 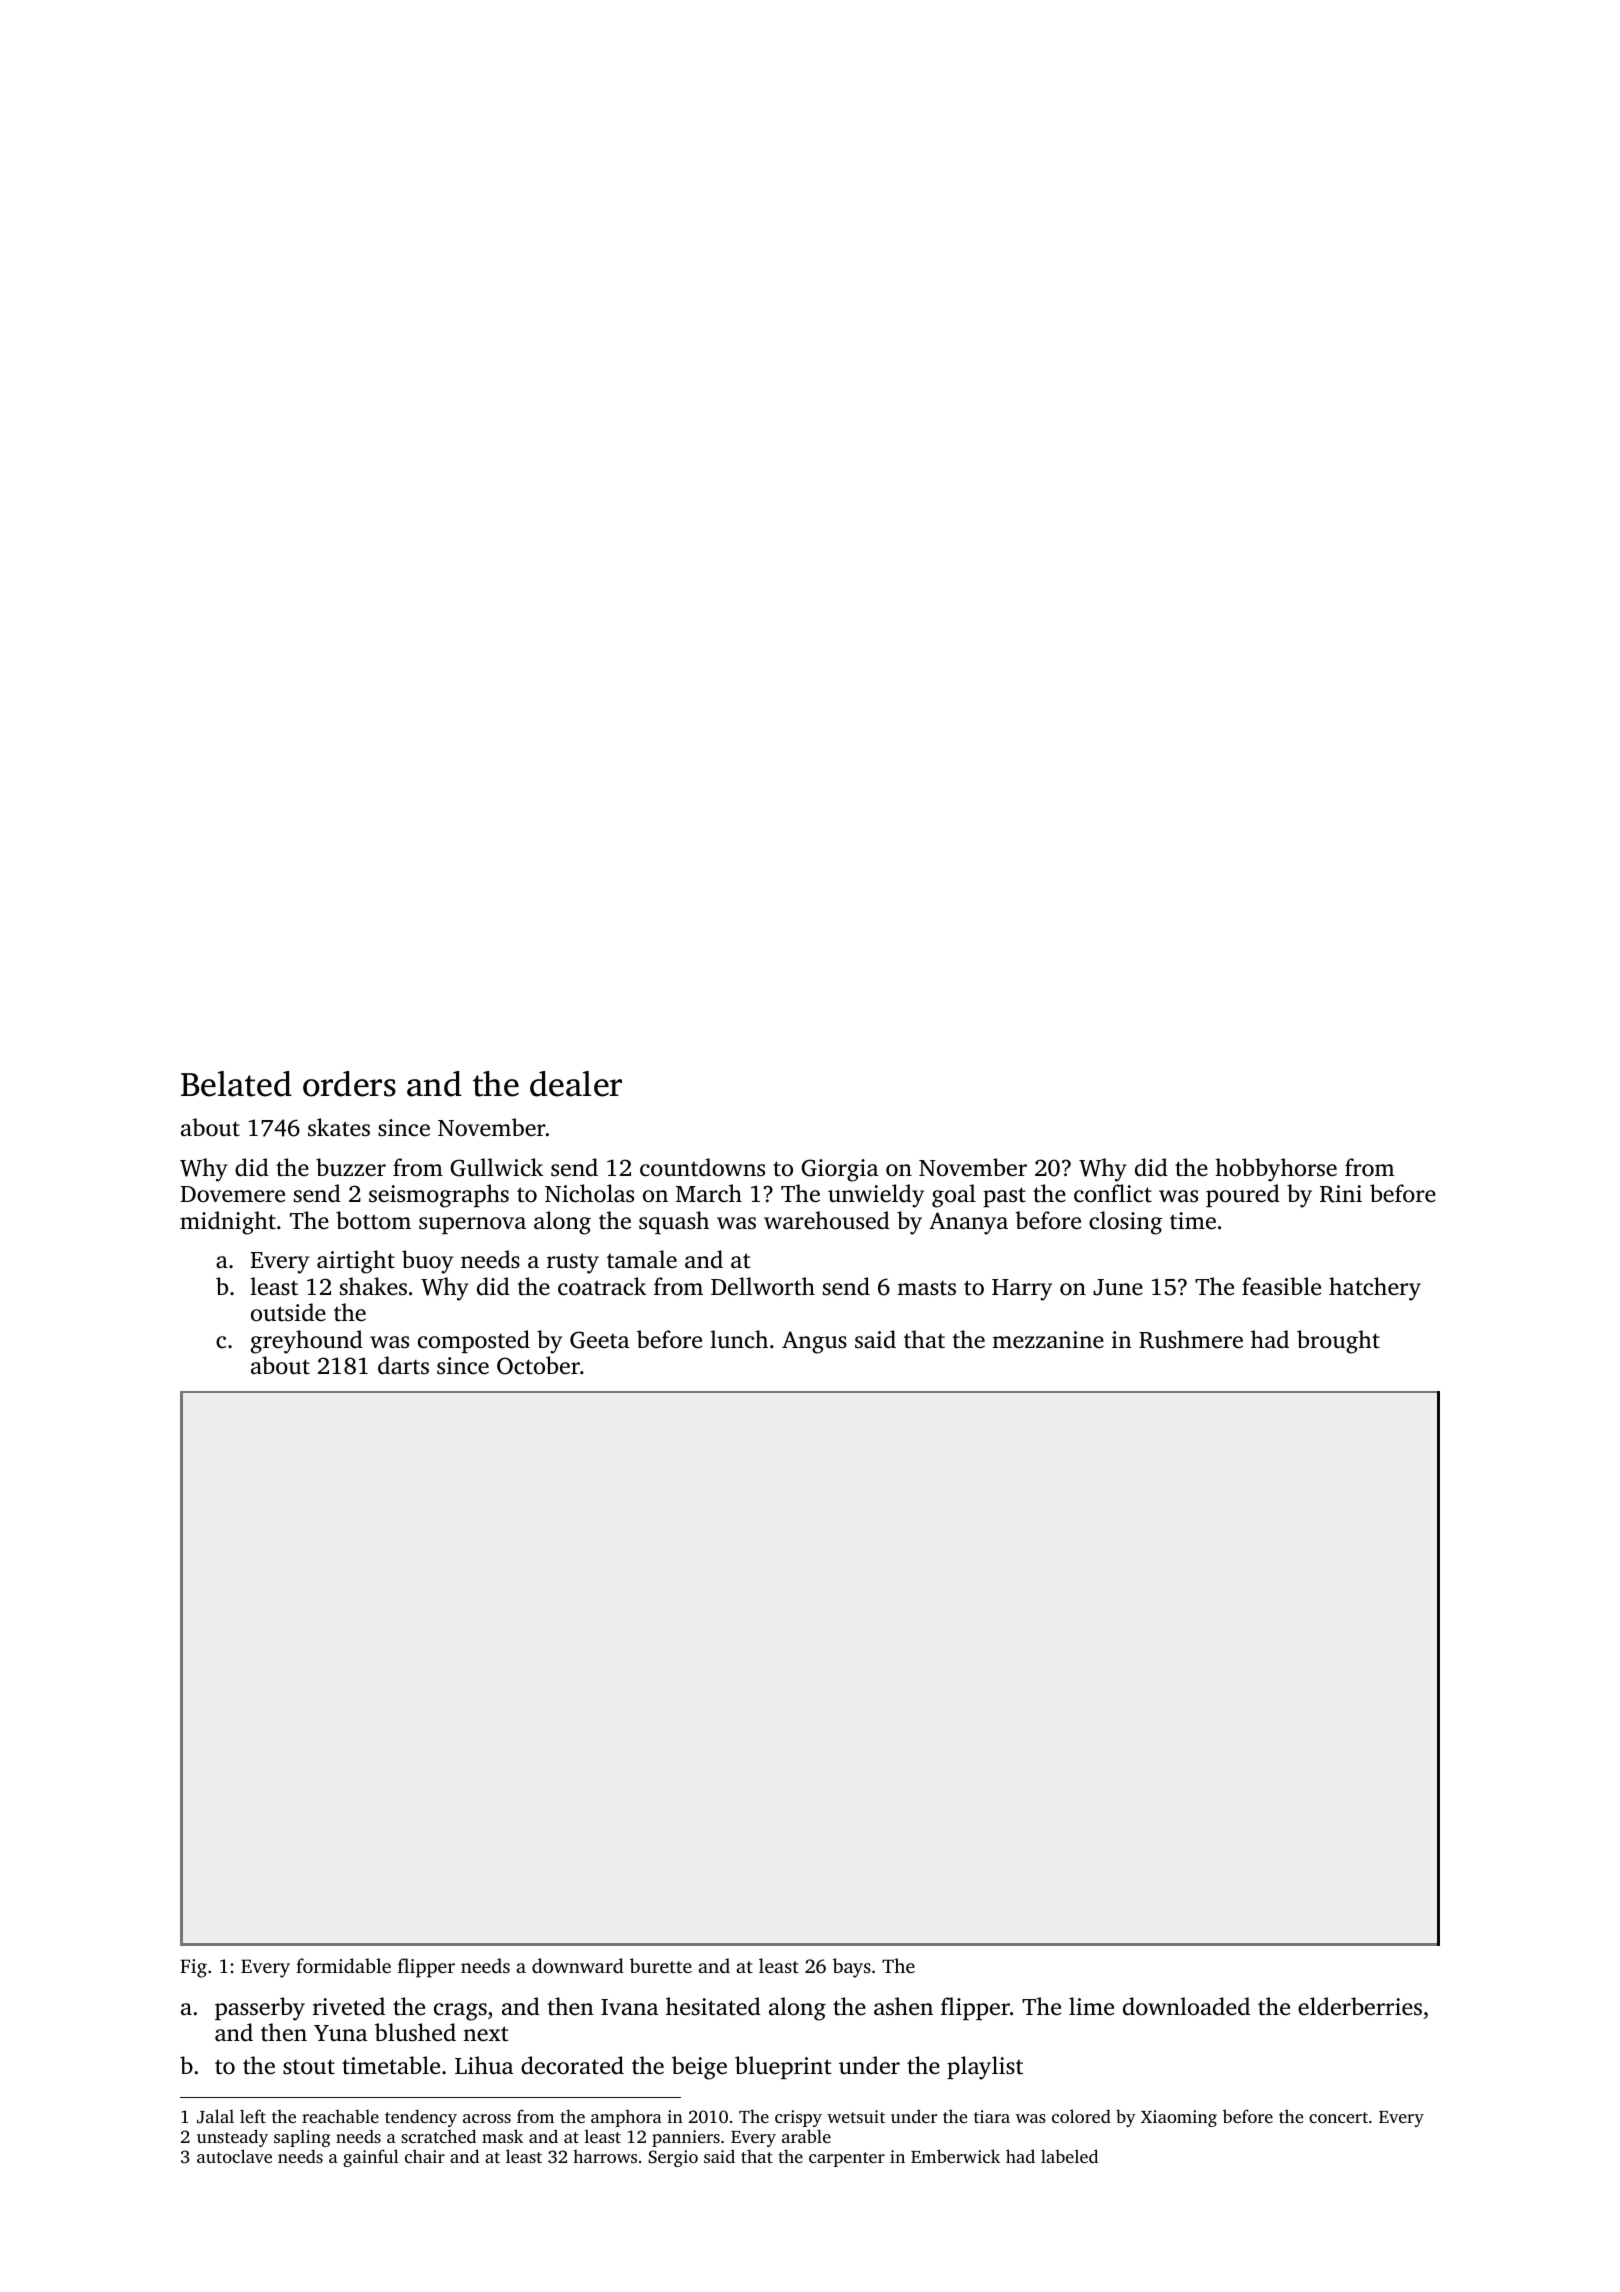 What do you see at coordinates (852, 1968) in the screenshot?
I see `bays` at bounding box center [852, 1968].
